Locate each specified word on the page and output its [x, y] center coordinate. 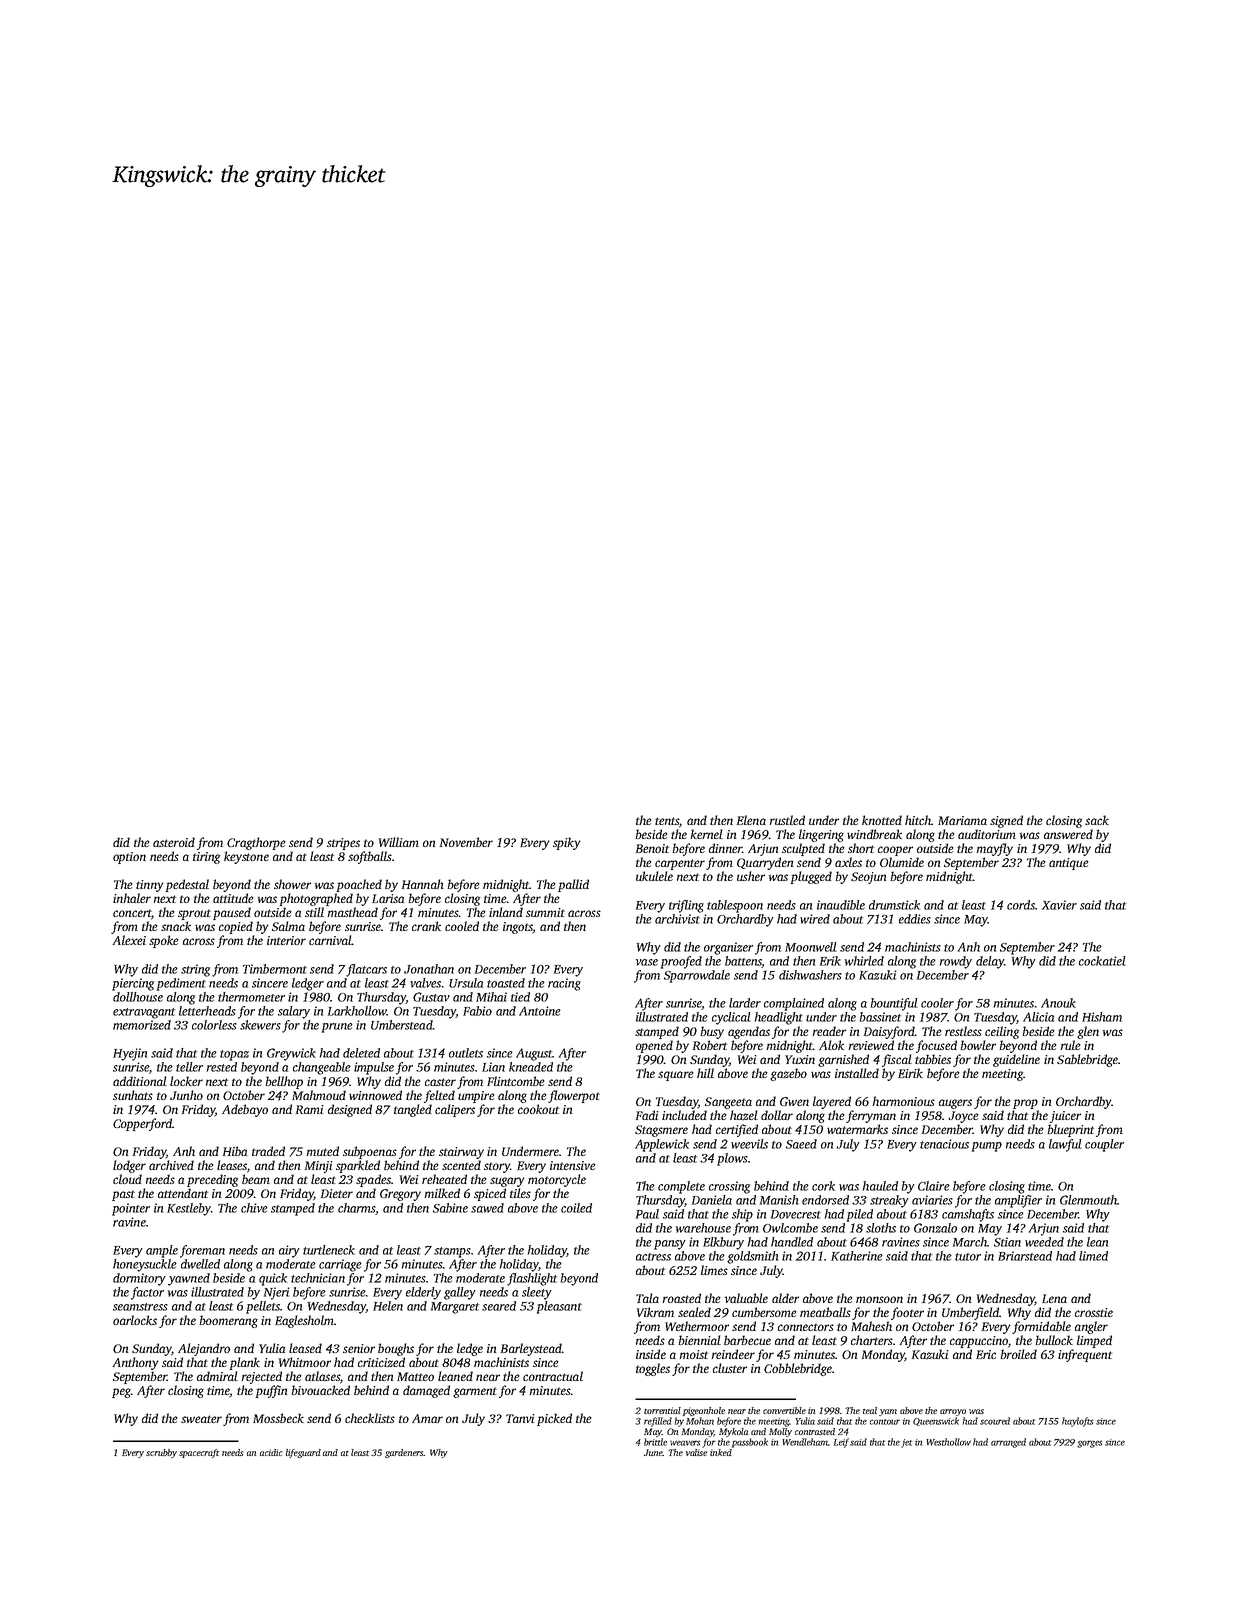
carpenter [680, 864]
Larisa [388, 898]
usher [751, 876]
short [861, 848]
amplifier [1018, 1201]
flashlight [532, 1279]
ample [162, 1251]
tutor [968, 1257]
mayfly [994, 849]
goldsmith [753, 1257]
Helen [388, 1306]
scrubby [161, 1453]
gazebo [788, 1074]
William [399, 842]
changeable [322, 1068]
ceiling [1002, 1032]
